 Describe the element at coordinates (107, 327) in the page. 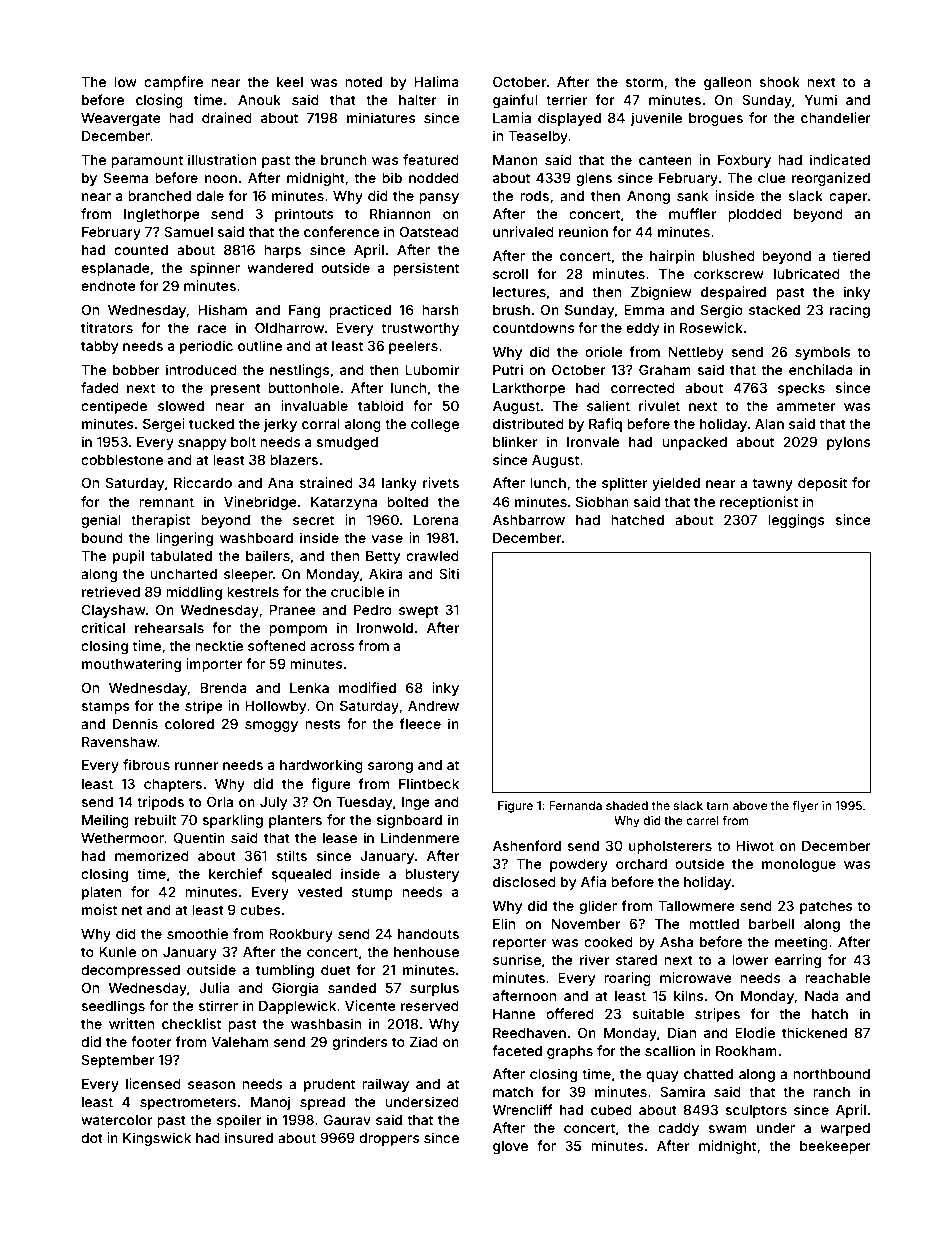

I see `titrators` at that location.
